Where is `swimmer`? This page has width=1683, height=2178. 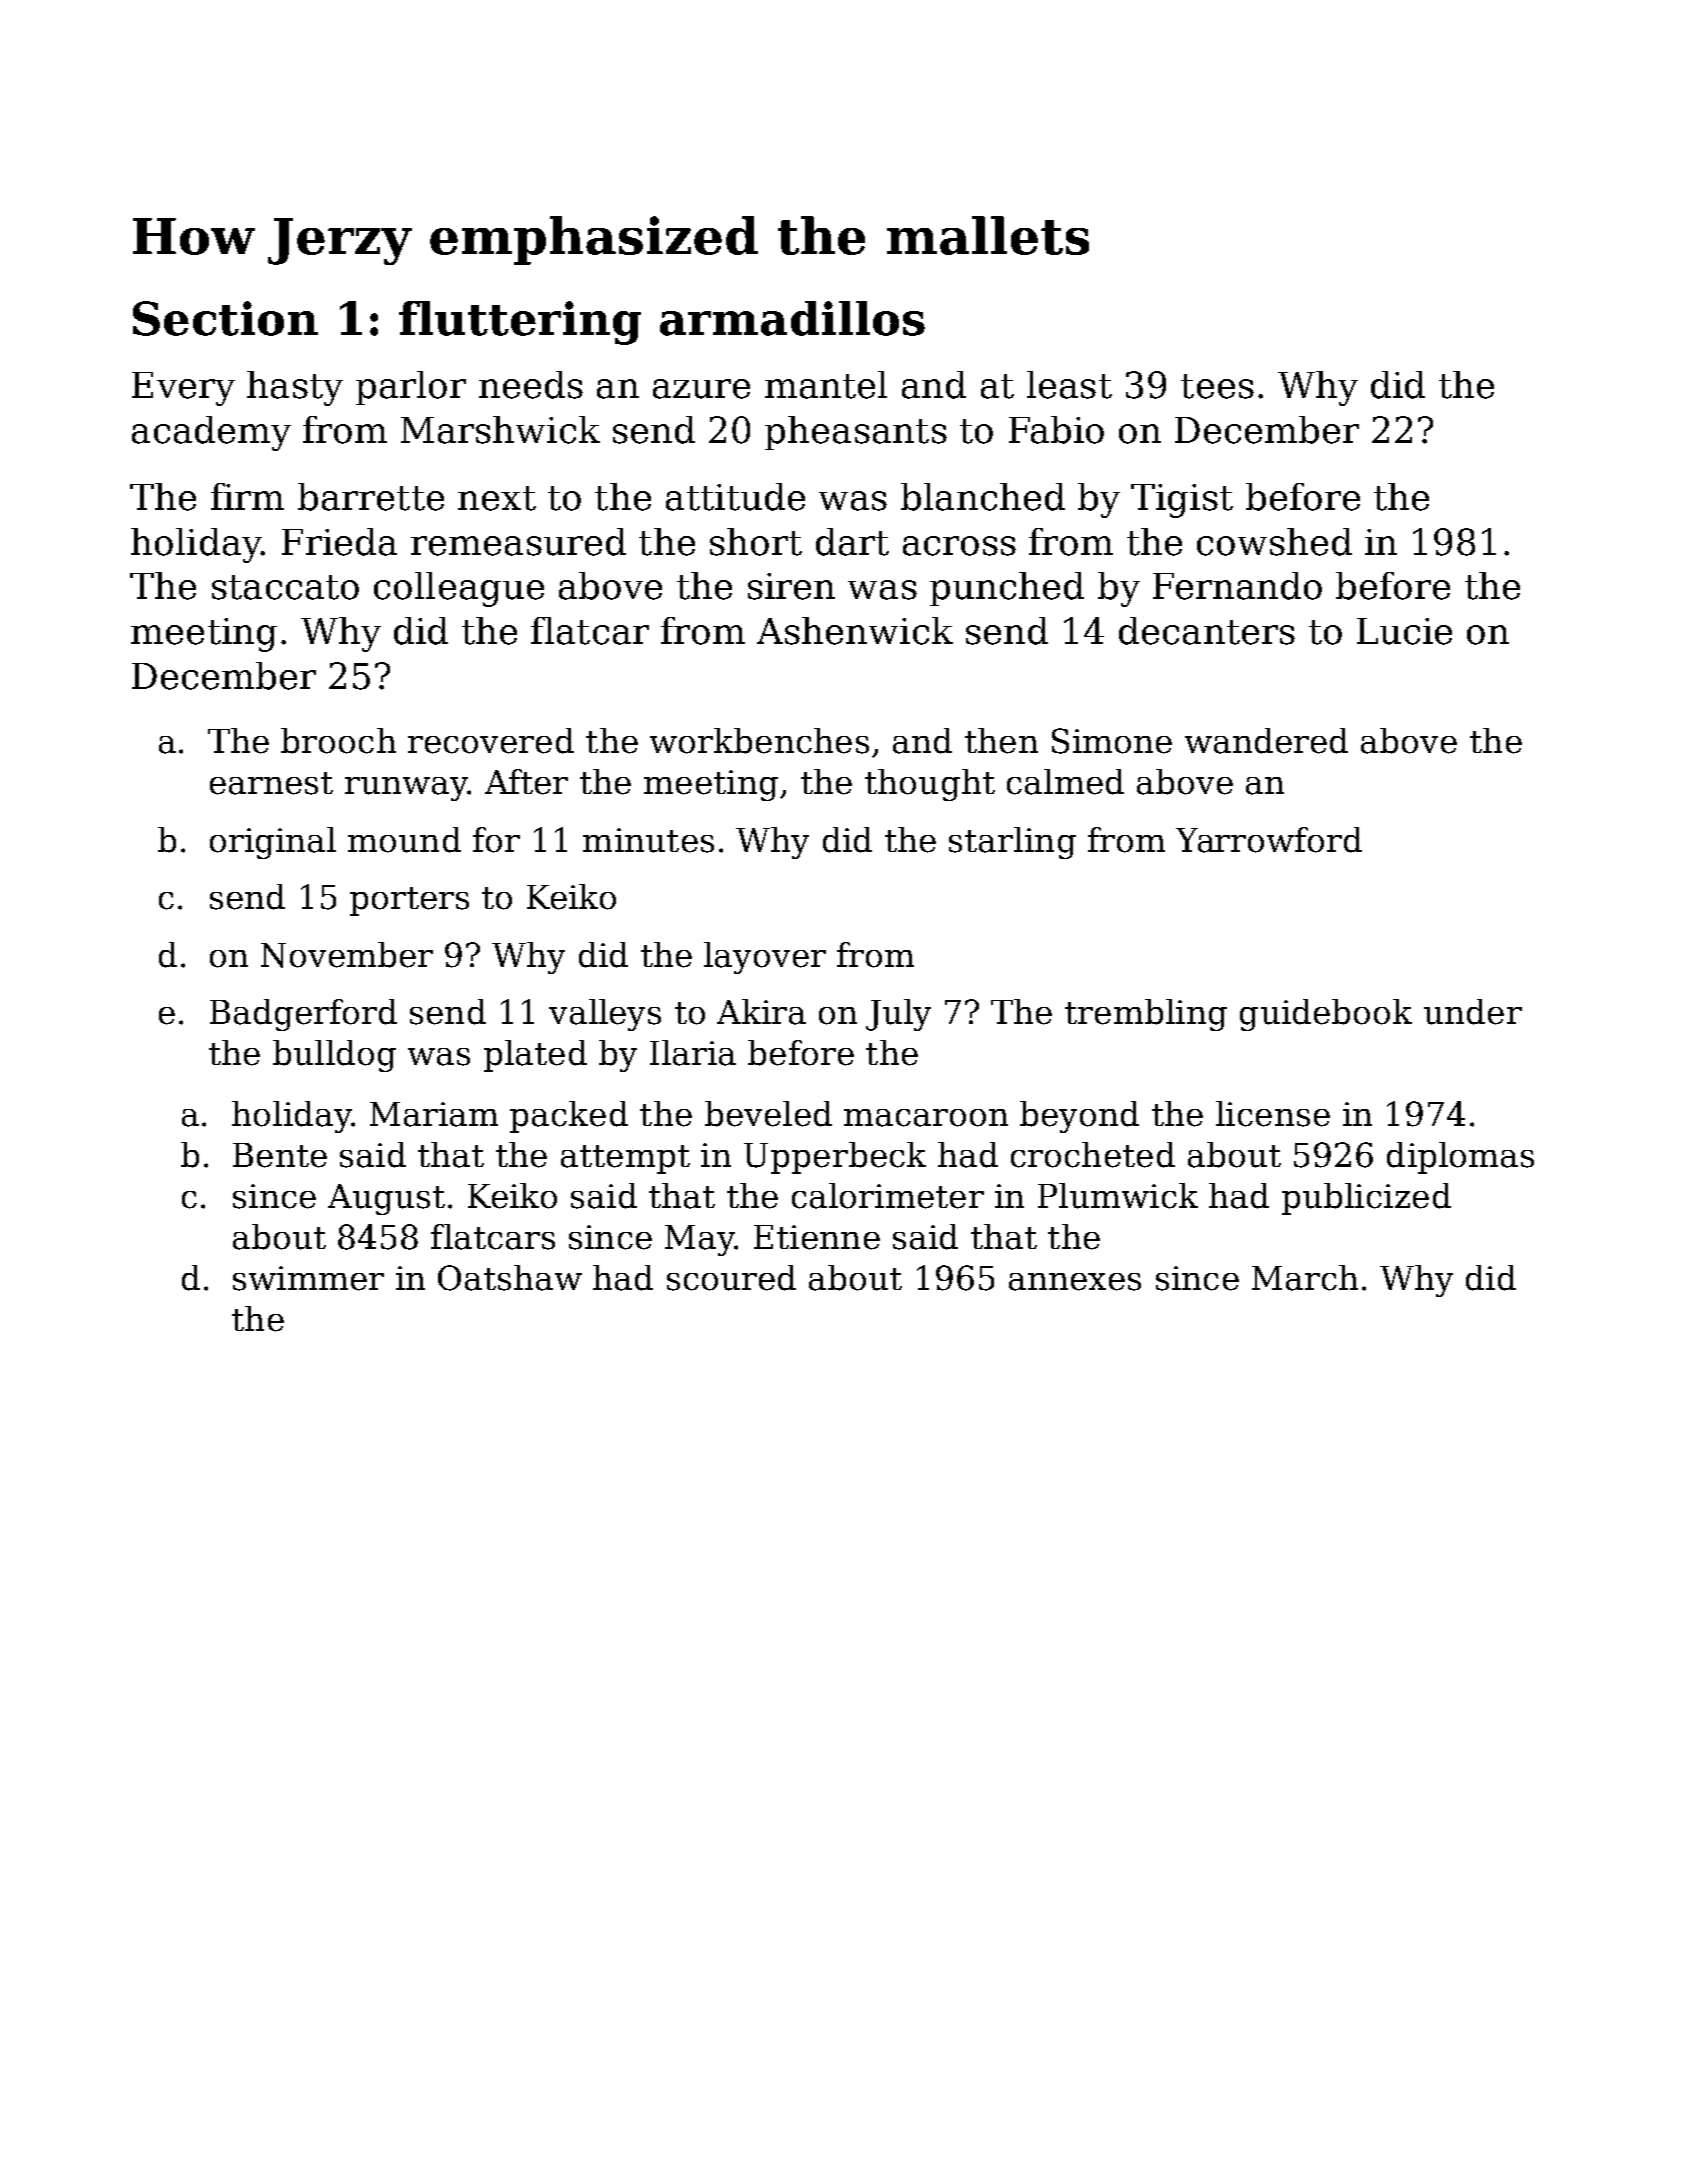
swimmer is located at coordinates (308, 1278).
